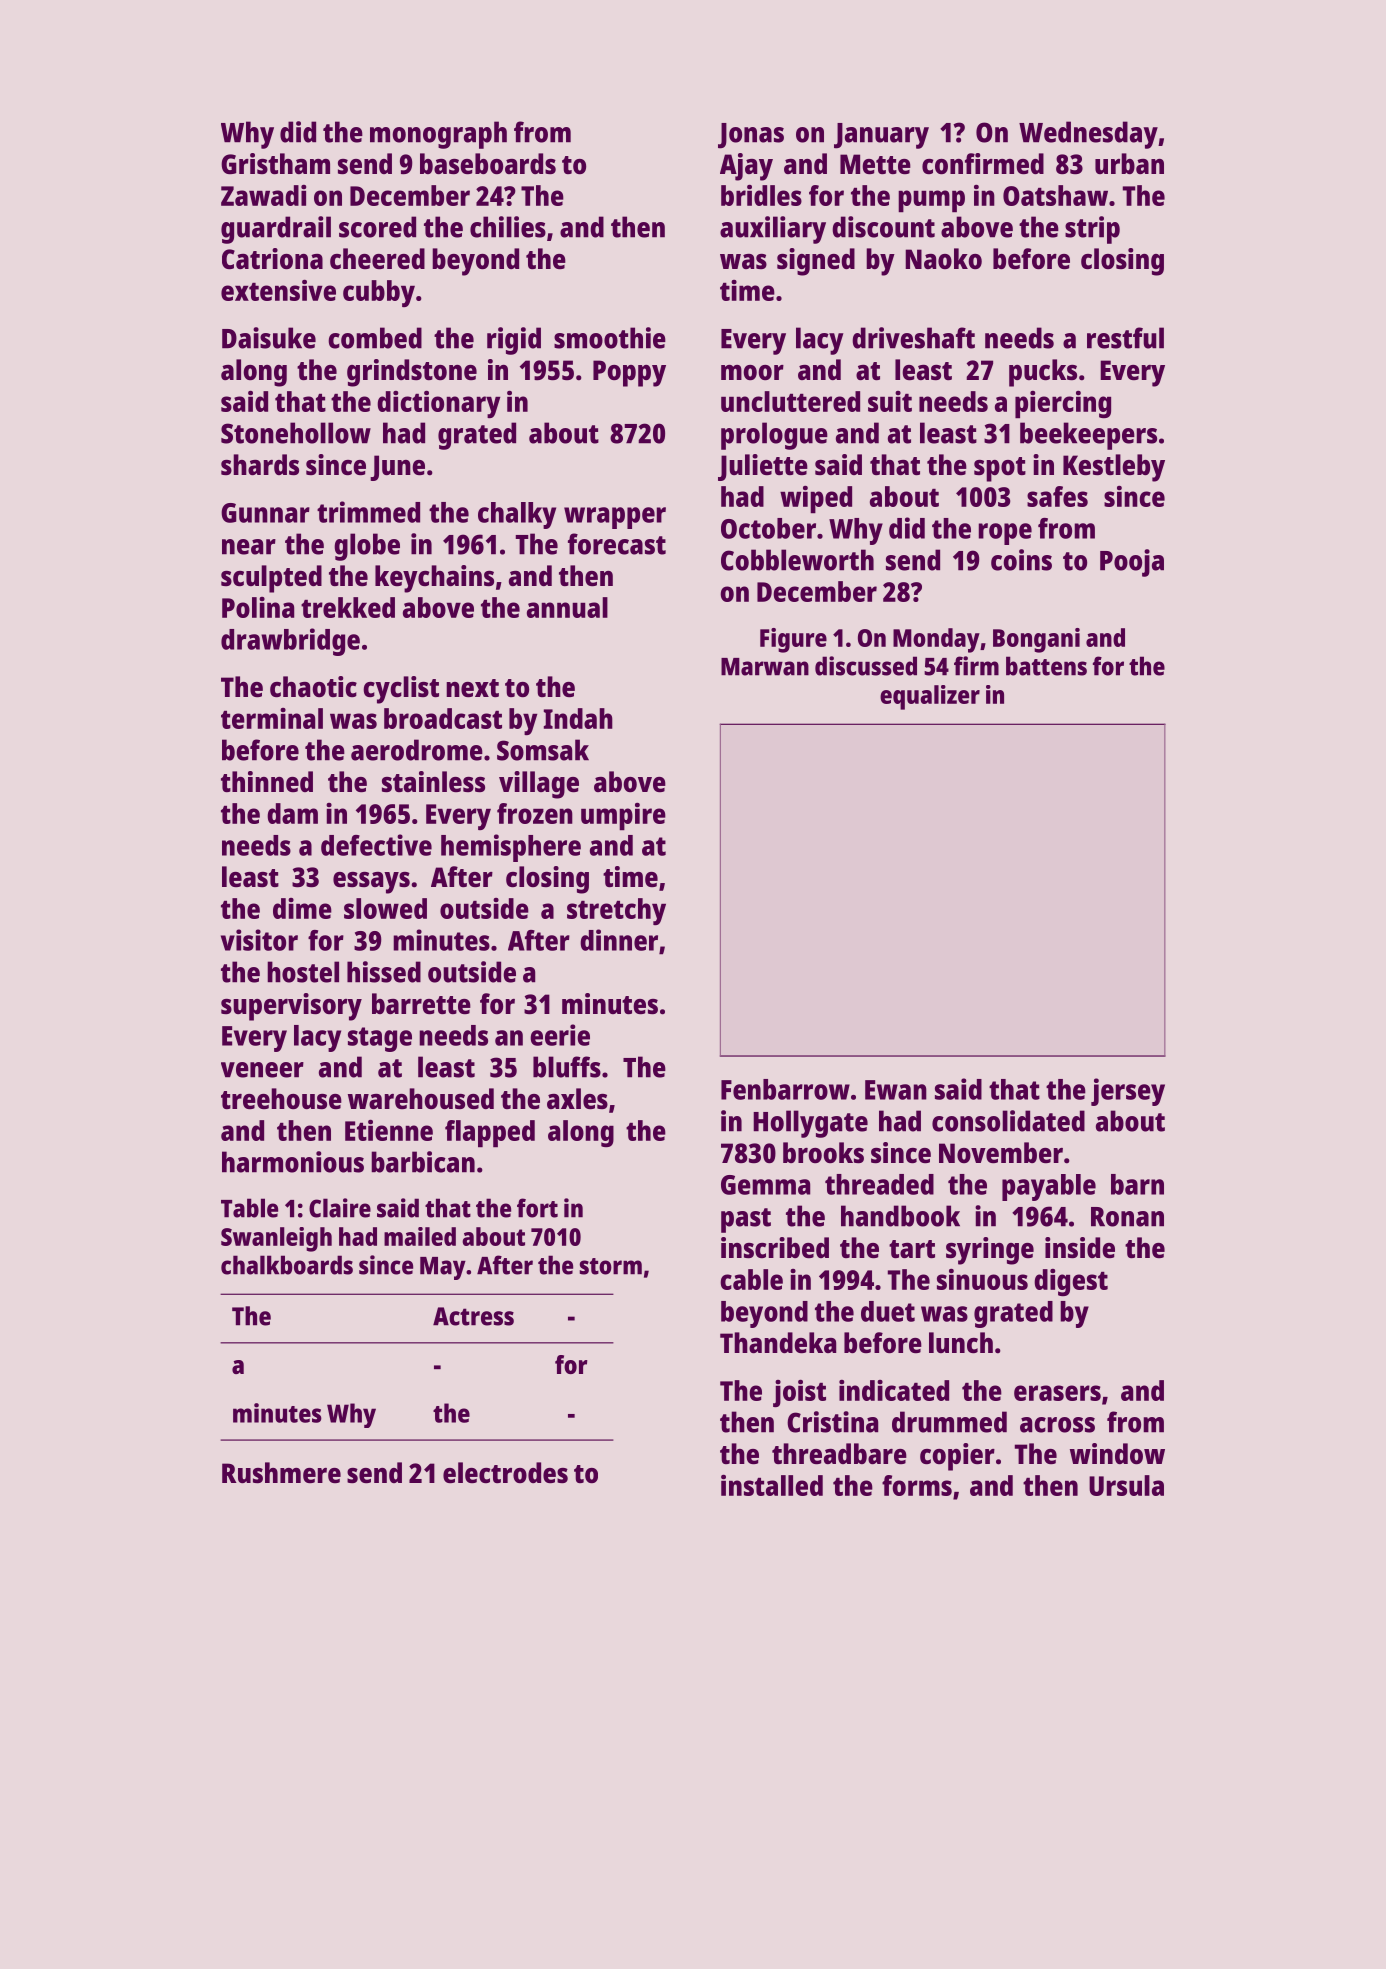 The height and width of the image is (1969, 1386). What do you see at coordinates (275, 163) in the image?
I see `Gristham` at bounding box center [275, 163].
